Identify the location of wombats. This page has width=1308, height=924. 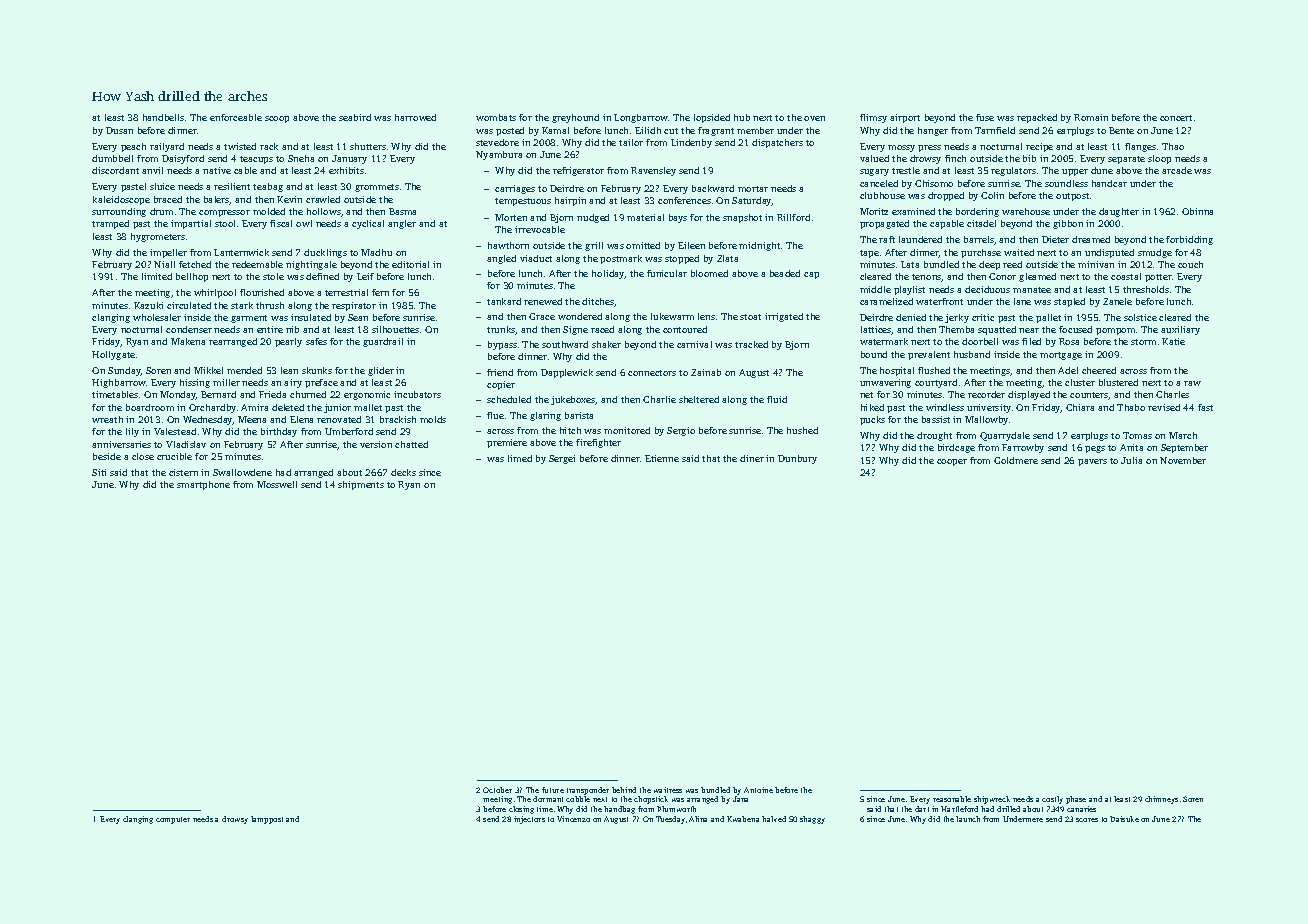
(496, 117).
